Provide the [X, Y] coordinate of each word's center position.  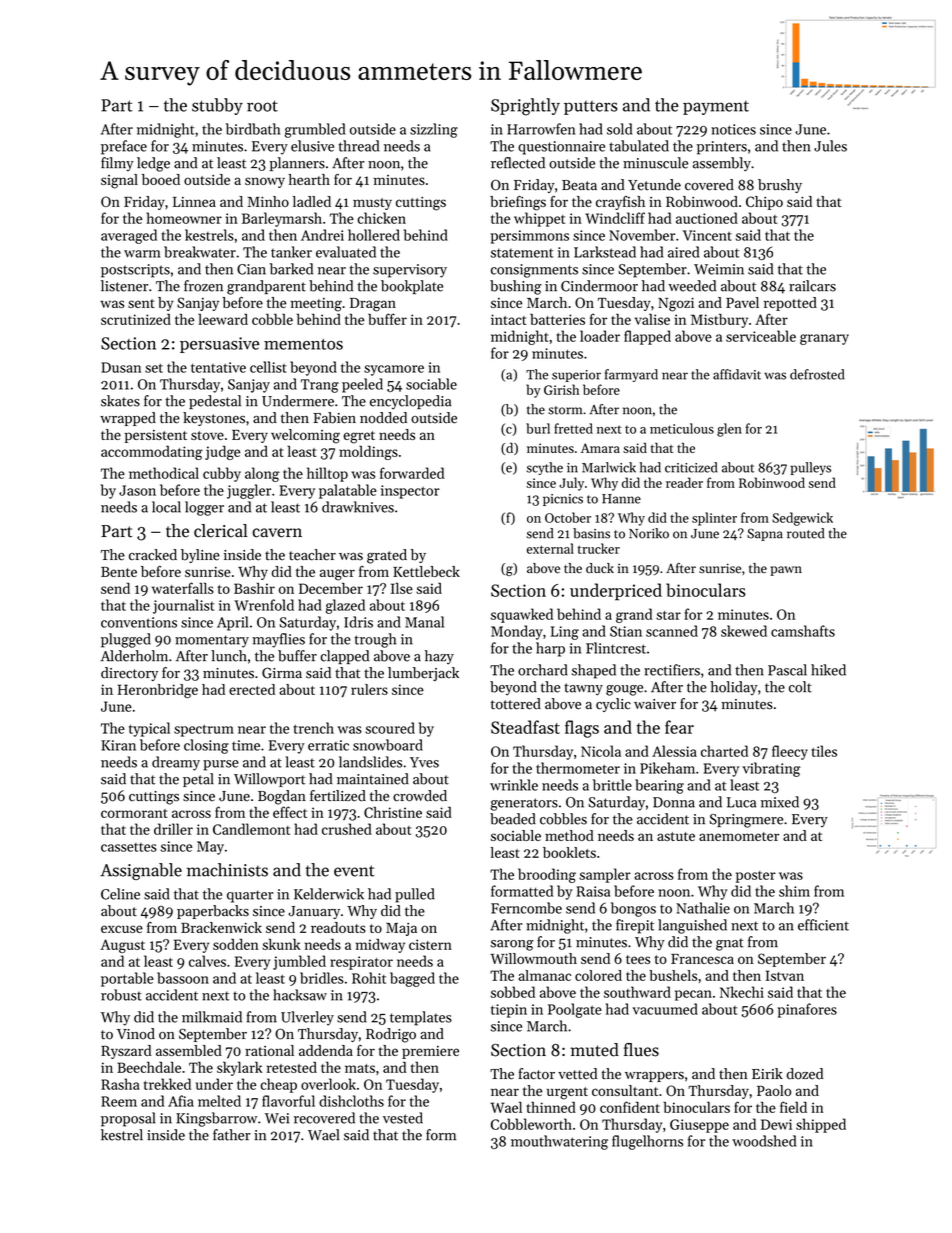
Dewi [776, 1124]
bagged [412, 979]
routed [806, 533]
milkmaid [212, 1017]
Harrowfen [541, 129]
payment [716, 108]
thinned [551, 1107]
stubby [217, 106]
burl [538, 428]
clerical [221, 531]
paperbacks [213, 912]
